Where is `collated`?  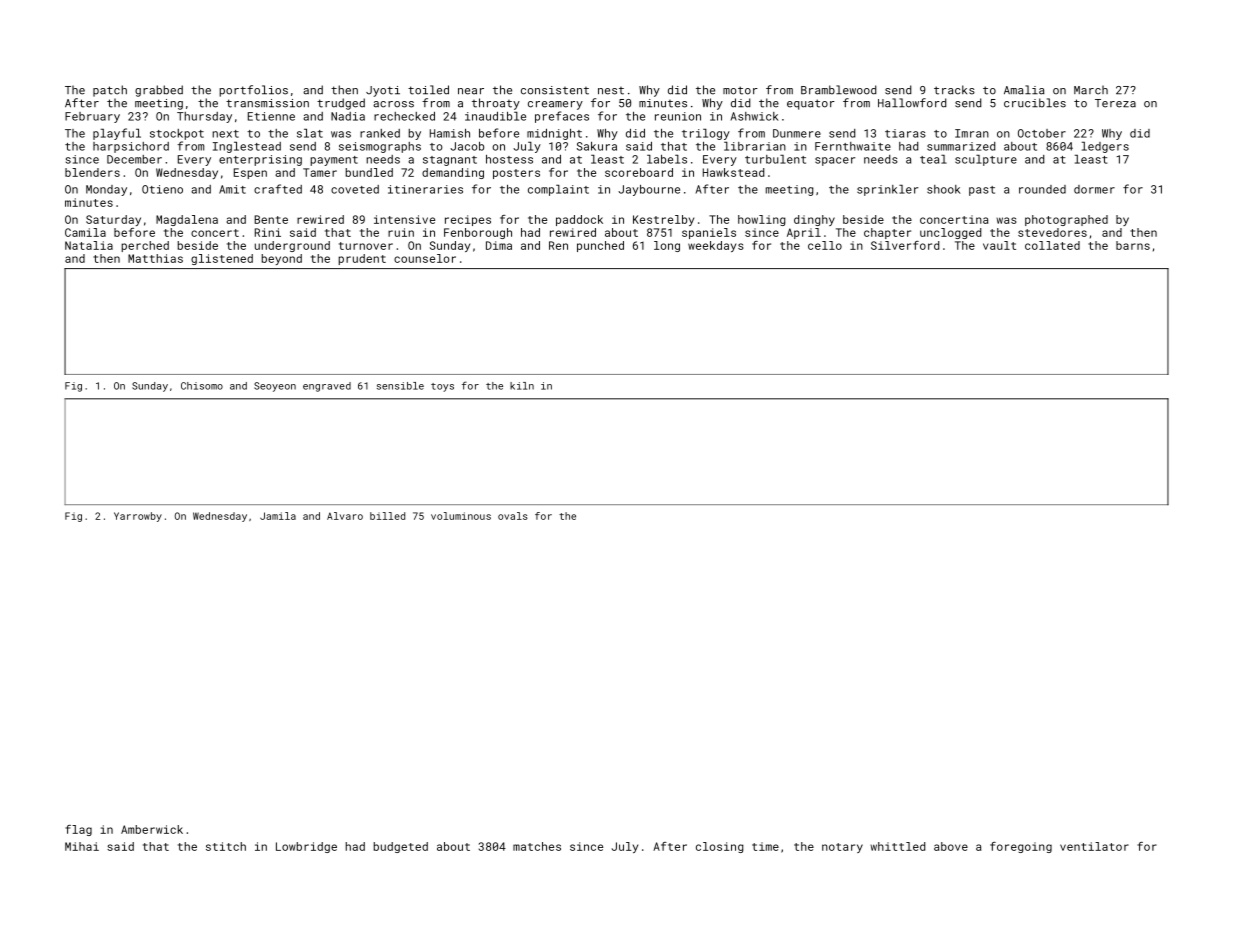
collated is located at coordinates (1052, 245).
